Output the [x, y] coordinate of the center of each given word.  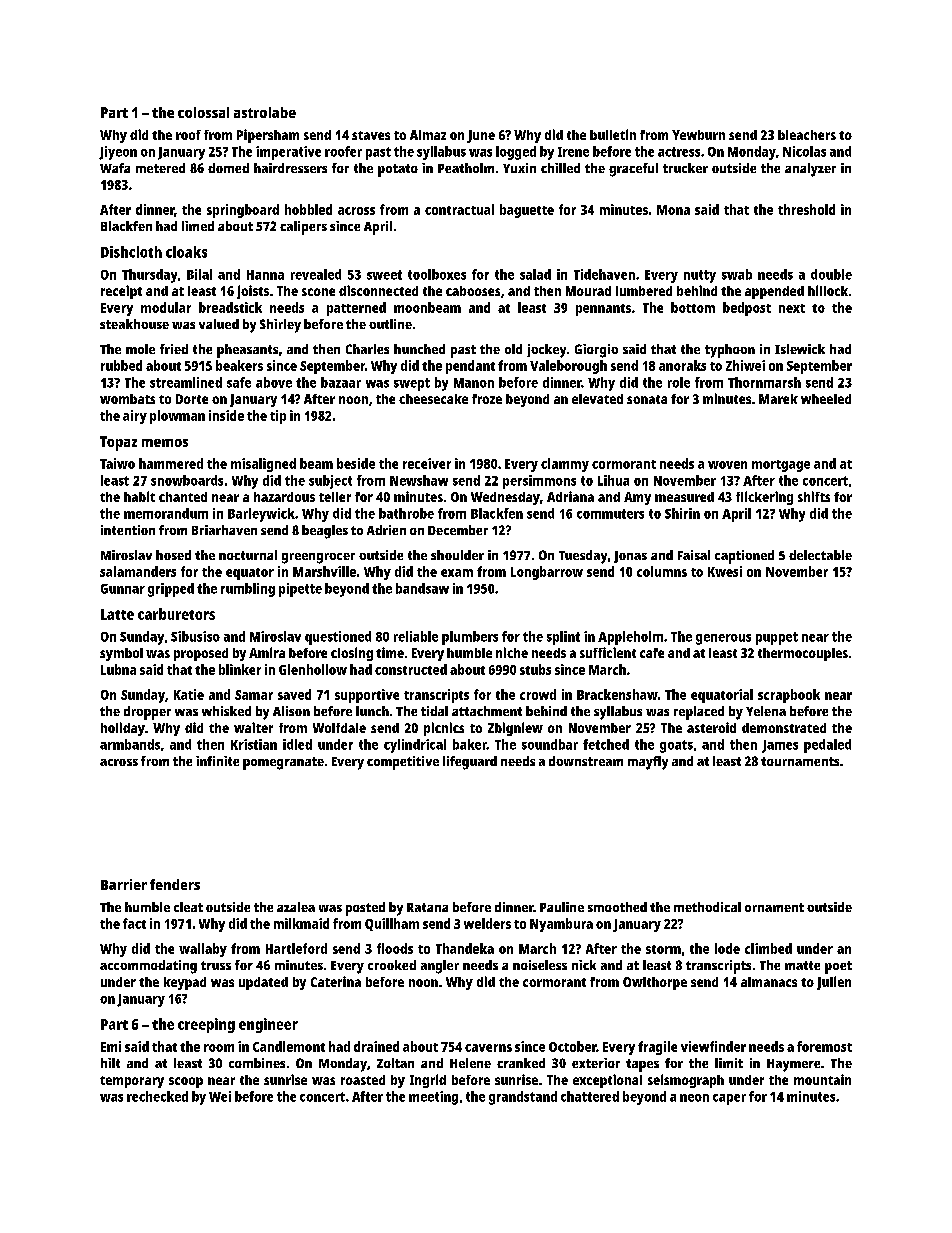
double [831, 274]
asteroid [711, 727]
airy [135, 417]
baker [470, 744]
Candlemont [289, 1046]
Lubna [118, 669]
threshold [806, 209]
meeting [433, 1098]
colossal [203, 112]
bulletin [613, 134]
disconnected [378, 290]
